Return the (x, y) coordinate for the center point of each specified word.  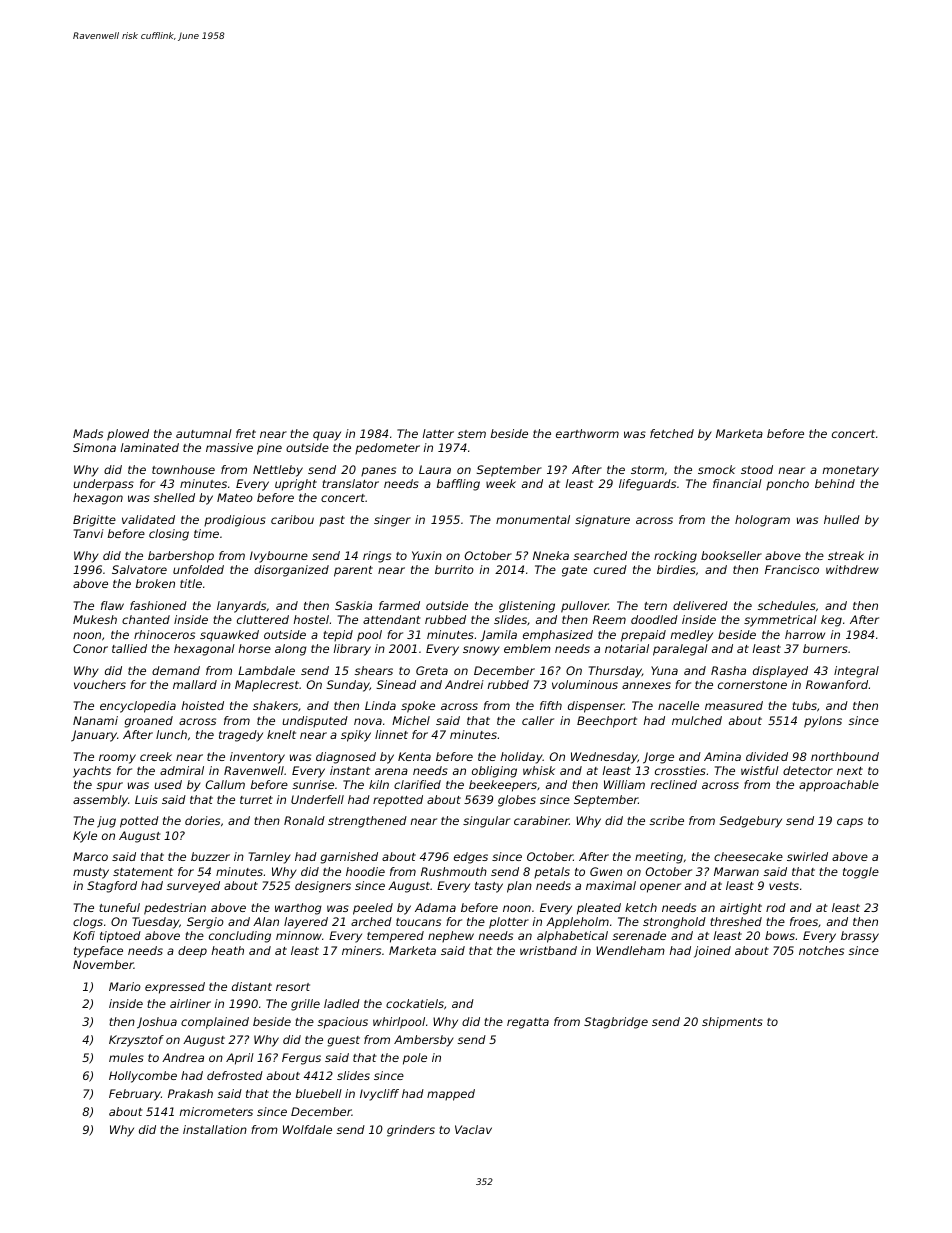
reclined (674, 784)
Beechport (607, 722)
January (94, 736)
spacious (343, 1023)
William (624, 784)
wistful (760, 770)
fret (246, 433)
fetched (672, 433)
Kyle (85, 837)
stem (472, 434)
